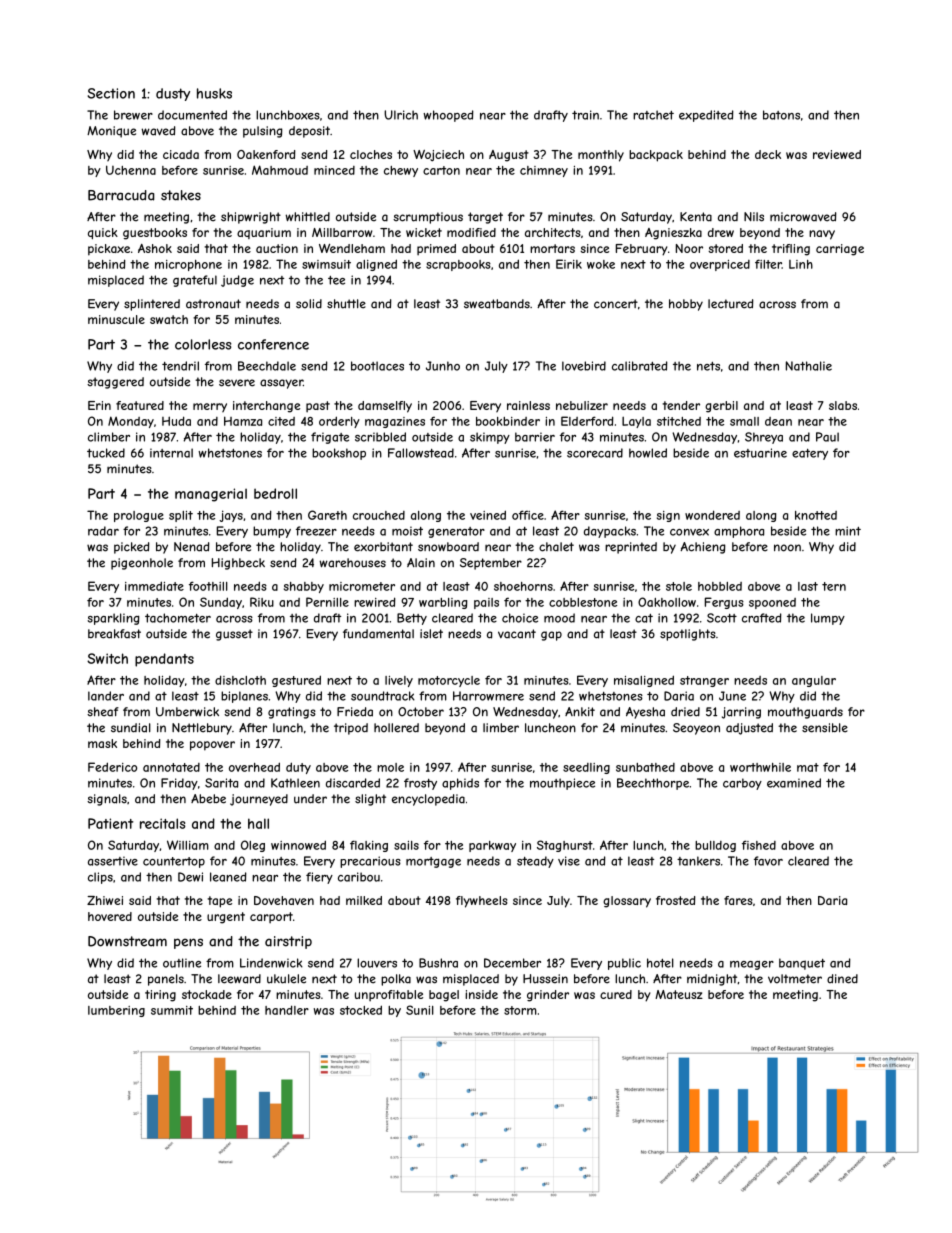  Describe the element at coordinates (708, 366) in the document. I see `nets` at that location.
